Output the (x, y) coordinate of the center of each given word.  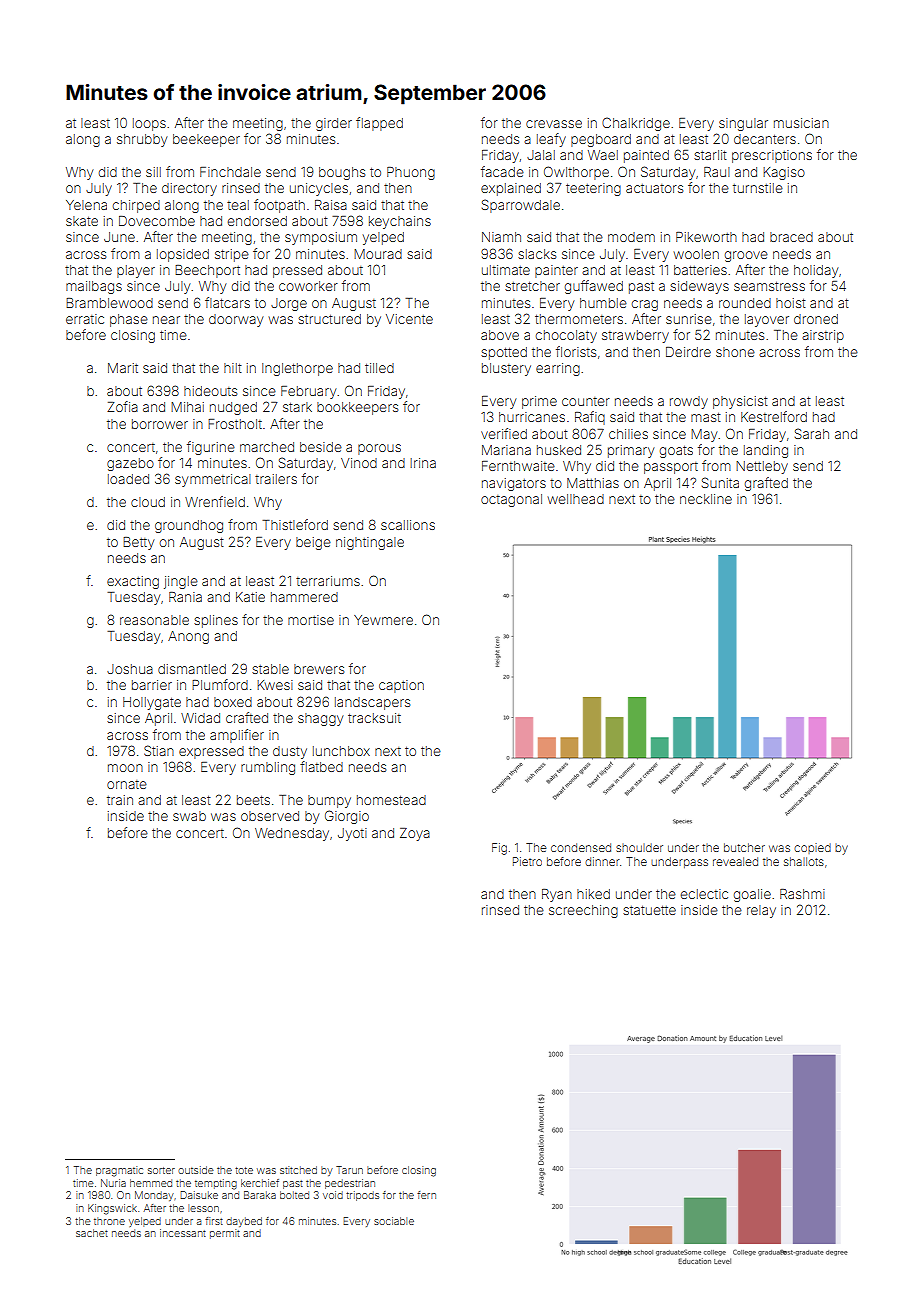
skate (82, 221)
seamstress (769, 286)
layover (767, 320)
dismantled (192, 669)
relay (761, 911)
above (500, 335)
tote (244, 1170)
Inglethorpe (297, 369)
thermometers (579, 319)
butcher (744, 847)
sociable (394, 1221)
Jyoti (352, 834)
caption (401, 686)
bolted (294, 1195)
